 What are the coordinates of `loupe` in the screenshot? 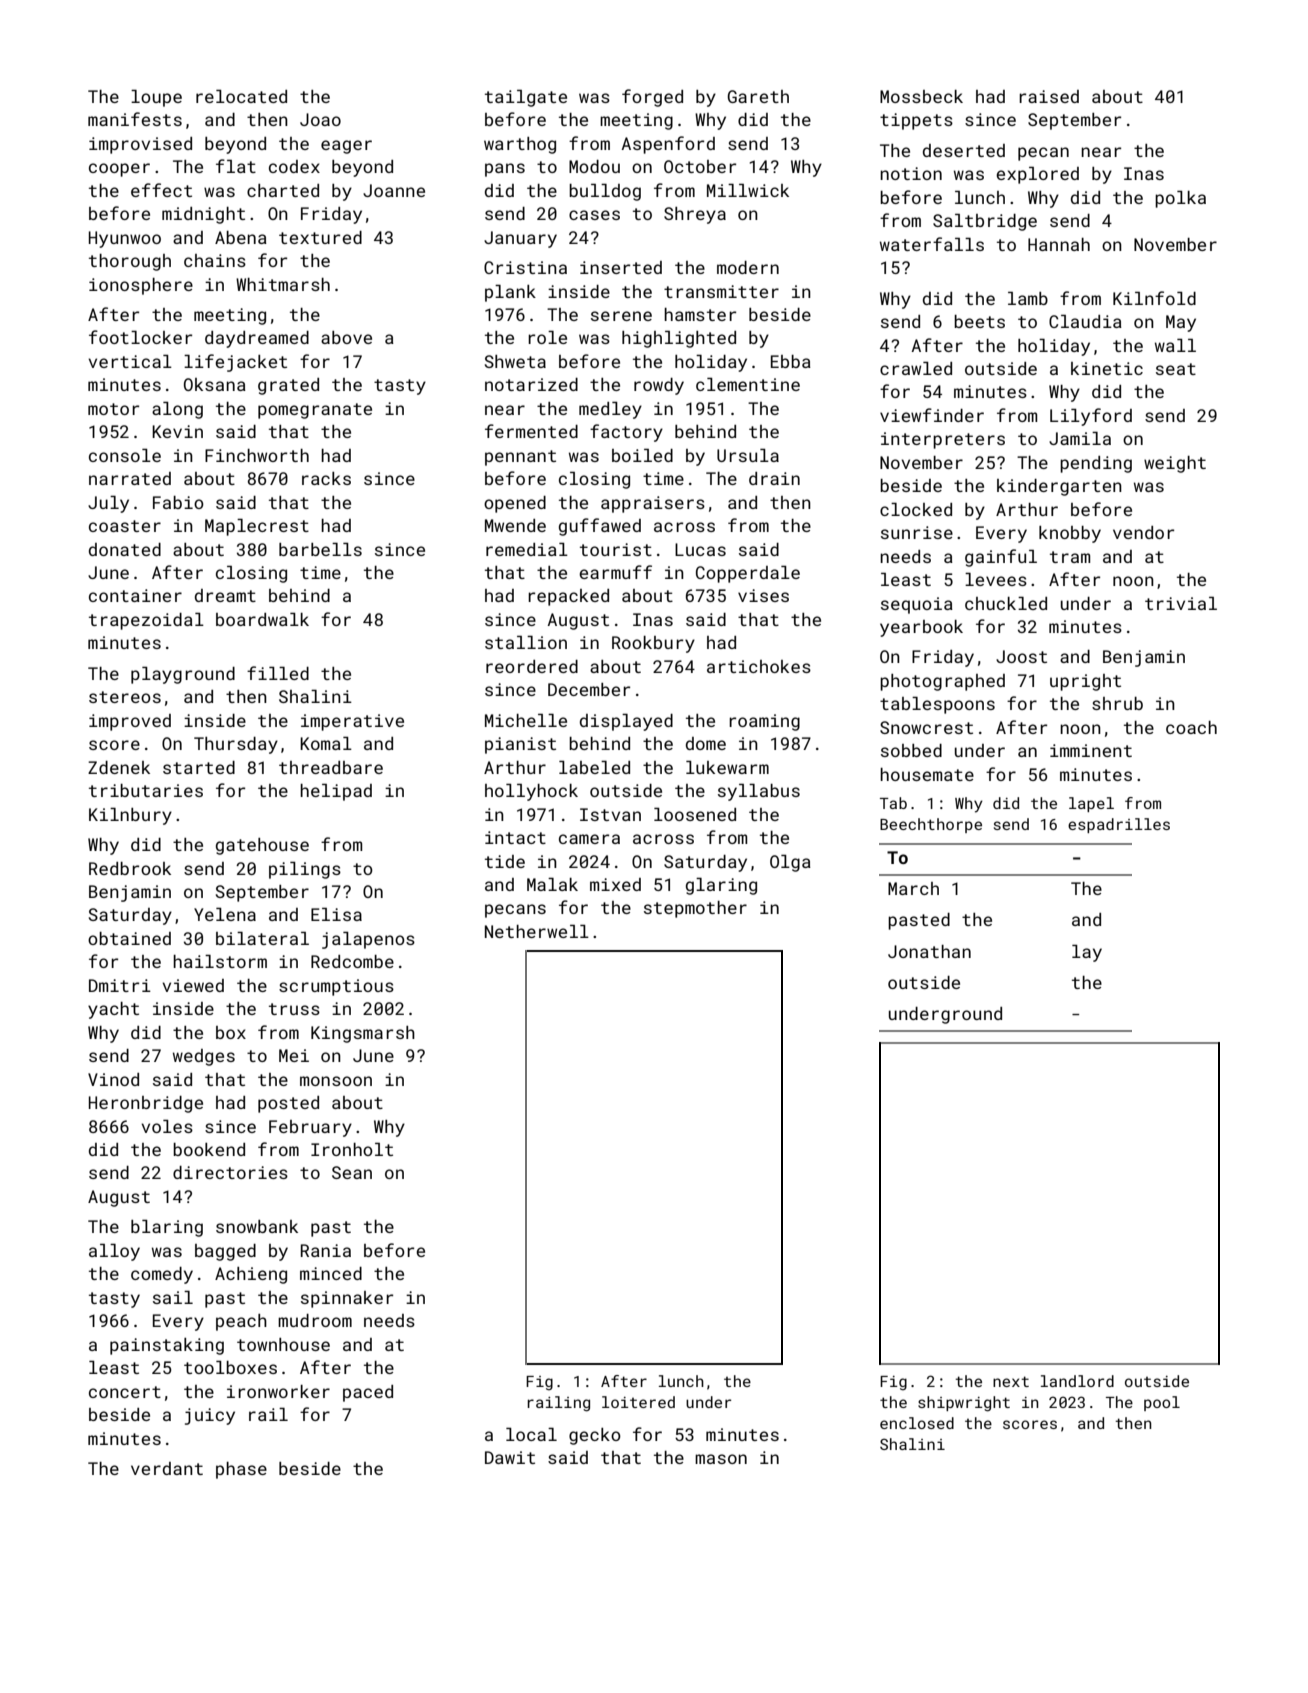 It's located at (156, 98).
